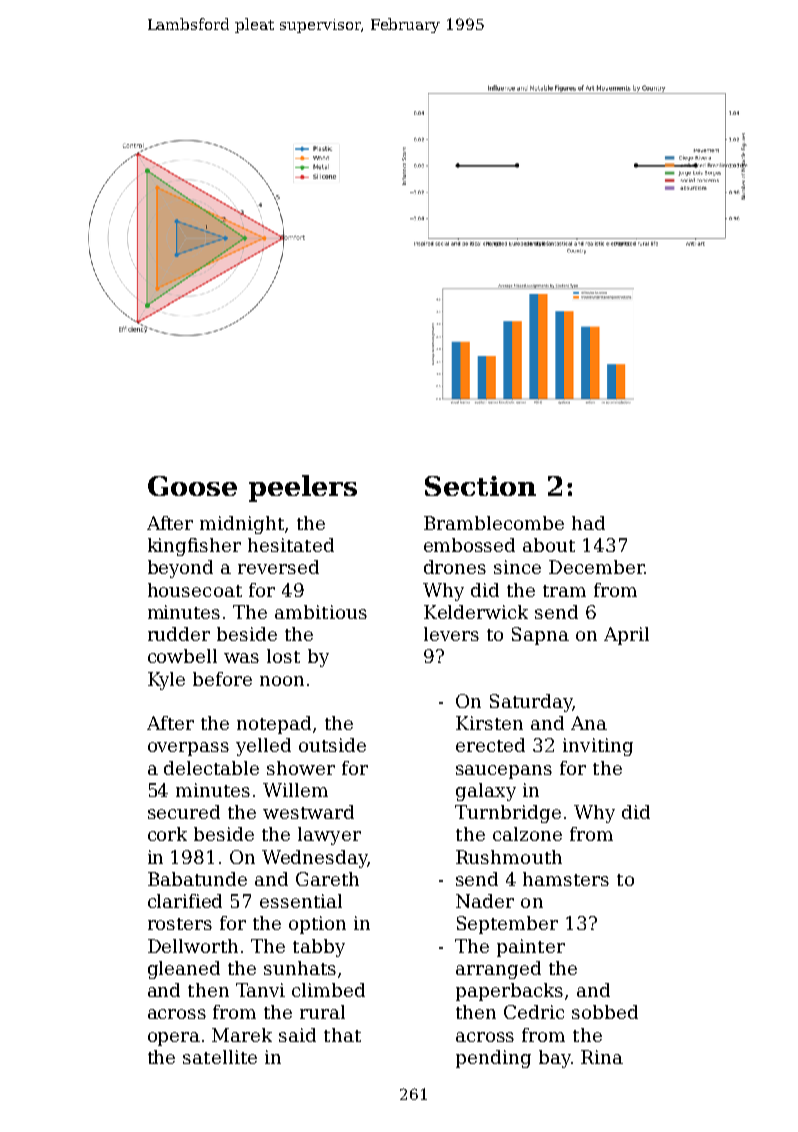 The image size is (798, 1132). I want to click on ambitious, so click(321, 612).
